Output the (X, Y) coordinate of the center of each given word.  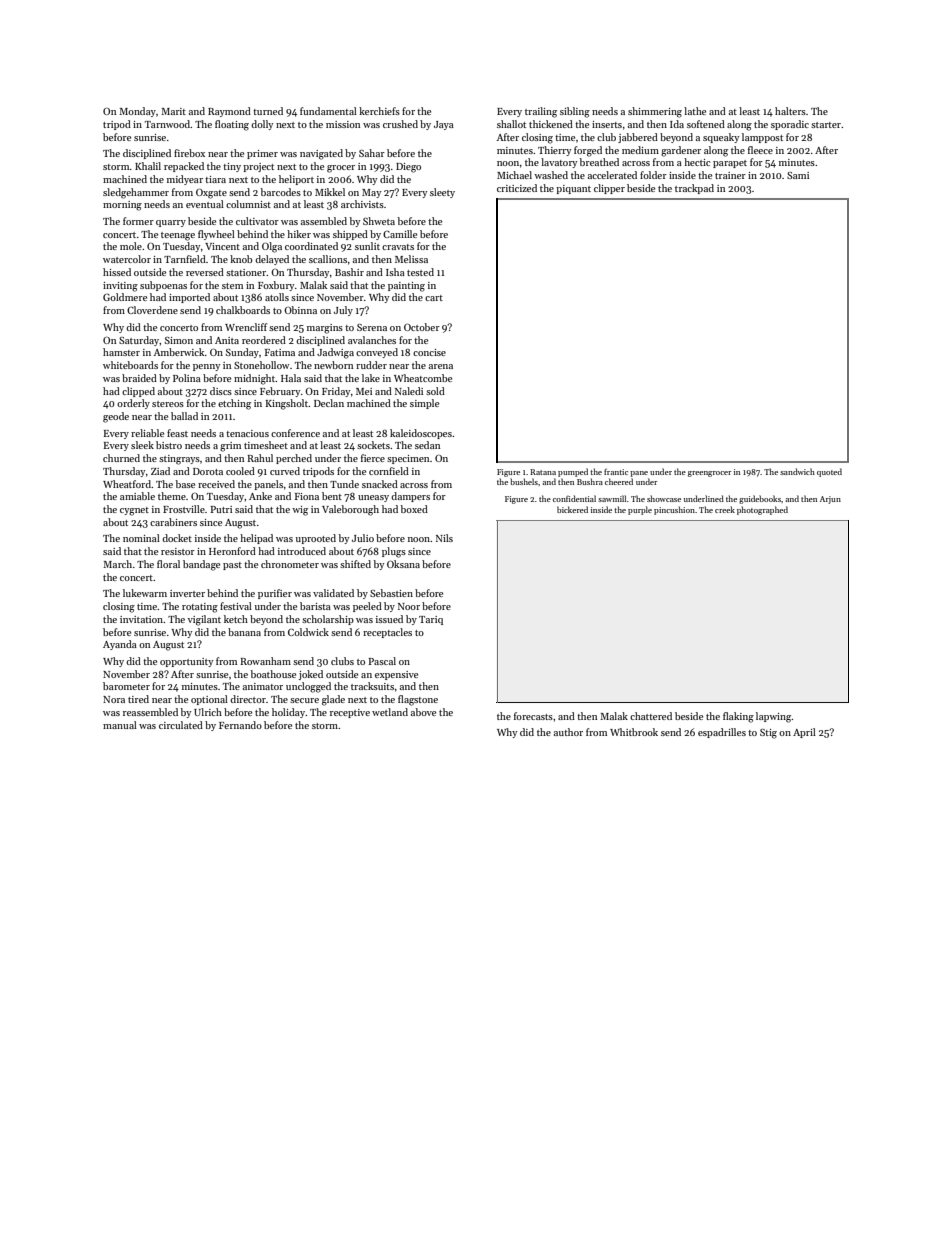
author (568, 732)
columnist (248, 204)
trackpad (694, 189)
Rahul (260, 458)
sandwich (797, 471)
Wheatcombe (423, 378)
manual (120, 725)
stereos (168, 404)
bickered (572, 509)
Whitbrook (634, 732)
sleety (442, 193)
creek (725, 509)
